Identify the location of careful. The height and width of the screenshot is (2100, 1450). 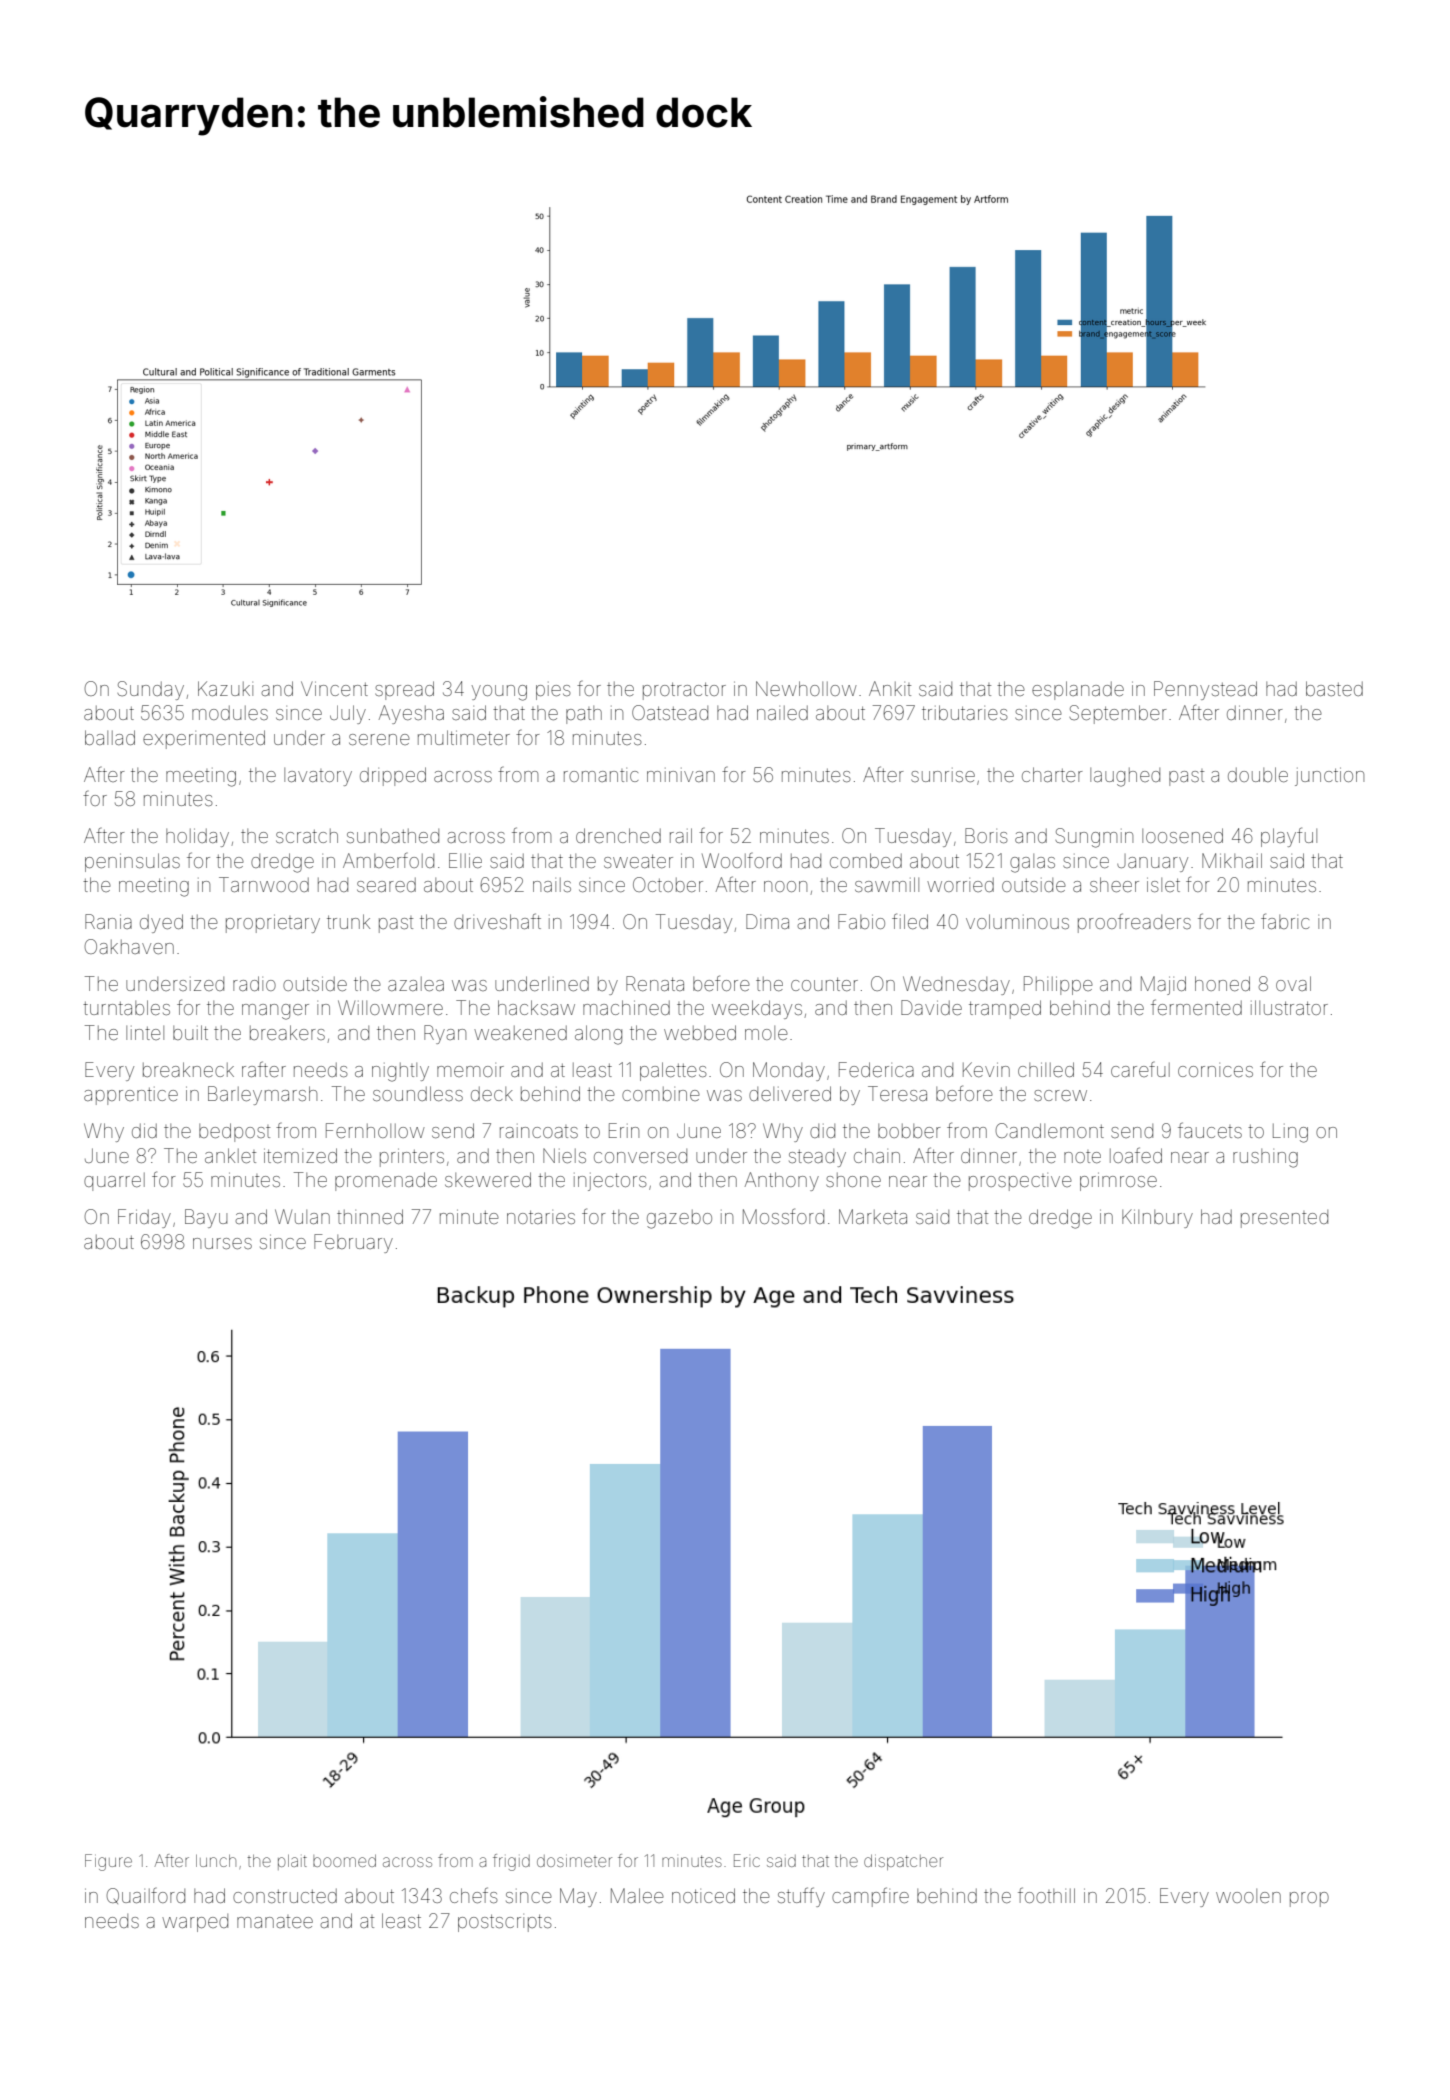
(1140, 1069).
